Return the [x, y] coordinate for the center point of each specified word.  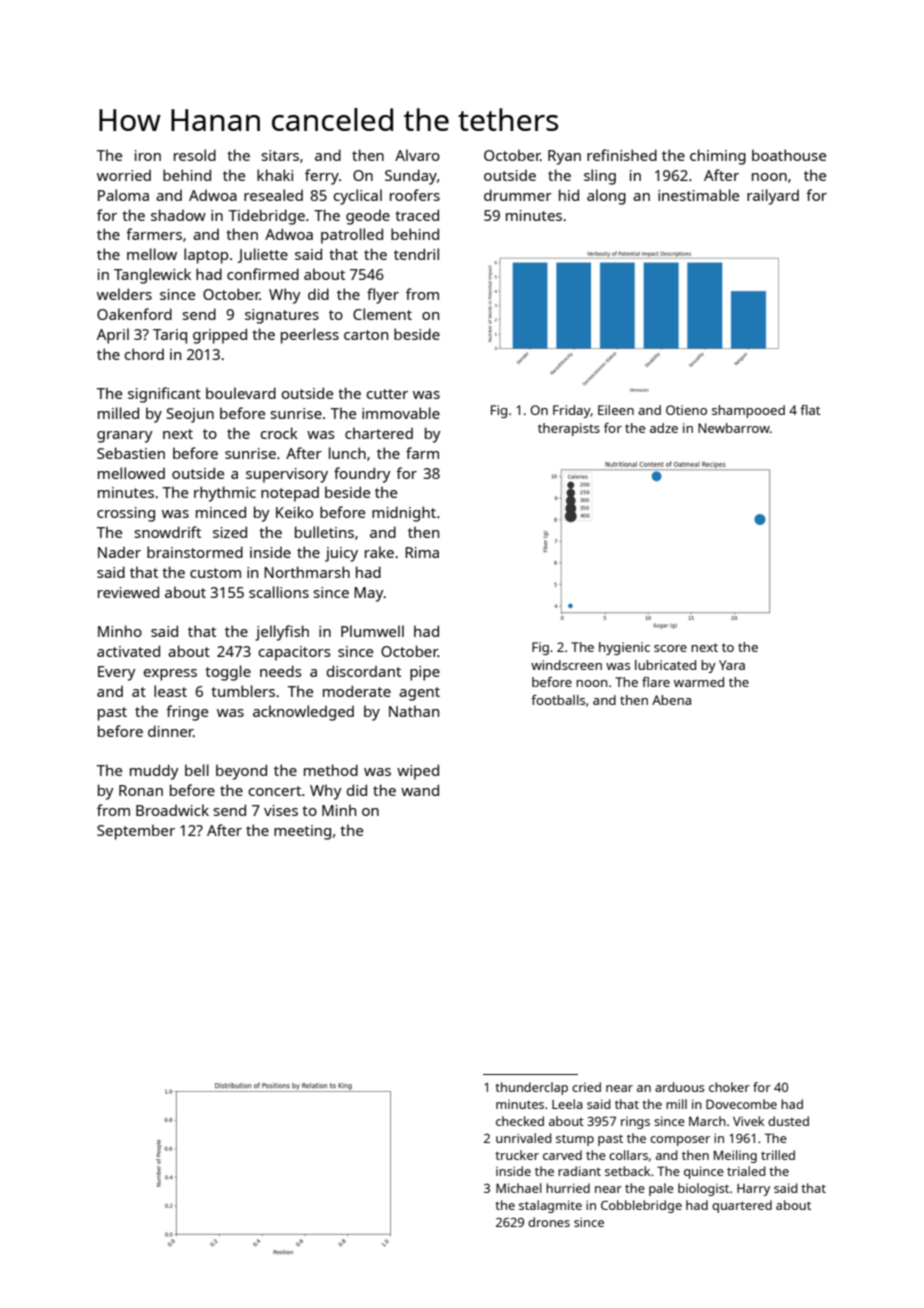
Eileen [616, 410]
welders [124, 294]
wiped [418, 772]
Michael [519, 1188]
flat [810, 410]
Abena [671, 700]
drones [549, 1222]
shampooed [748, 411]
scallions [279, 592]
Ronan [141, 790]
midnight [404, 514]
